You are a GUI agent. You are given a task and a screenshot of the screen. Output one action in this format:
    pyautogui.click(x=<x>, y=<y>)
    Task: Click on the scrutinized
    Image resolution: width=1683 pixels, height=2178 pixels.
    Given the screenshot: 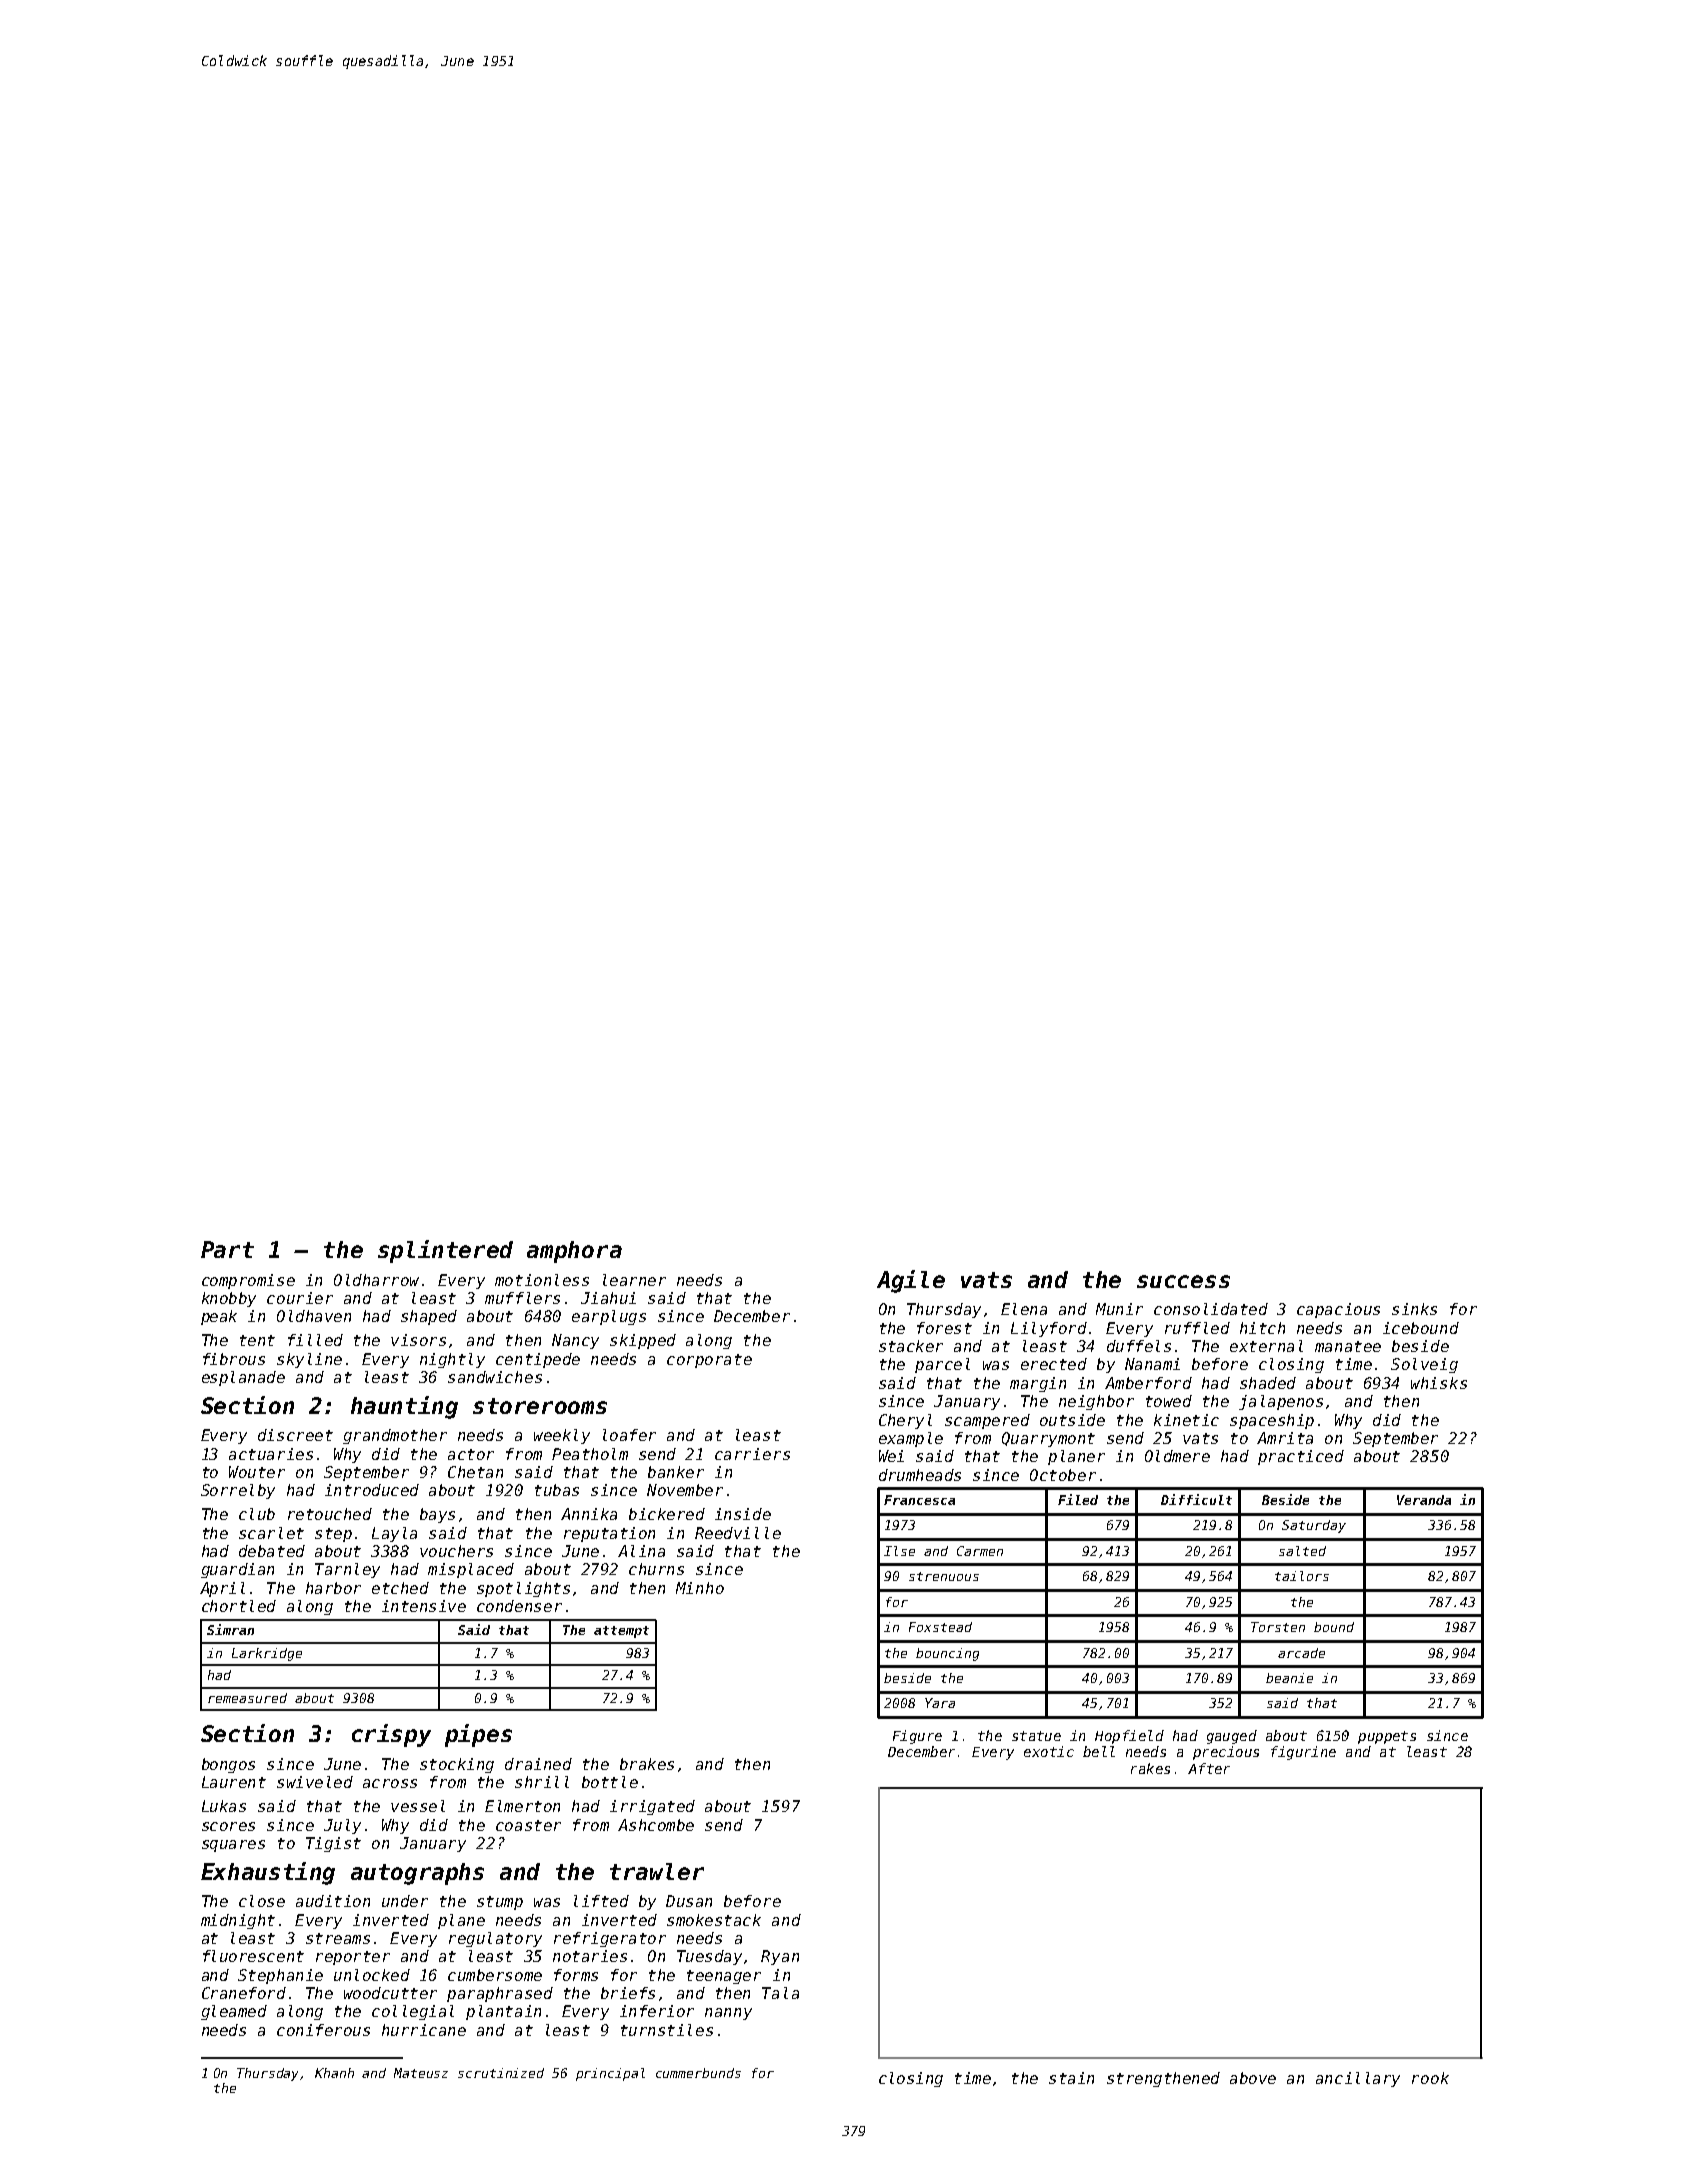 What is the action you would take?
    pyautogui.click(x=501, y=2073)
